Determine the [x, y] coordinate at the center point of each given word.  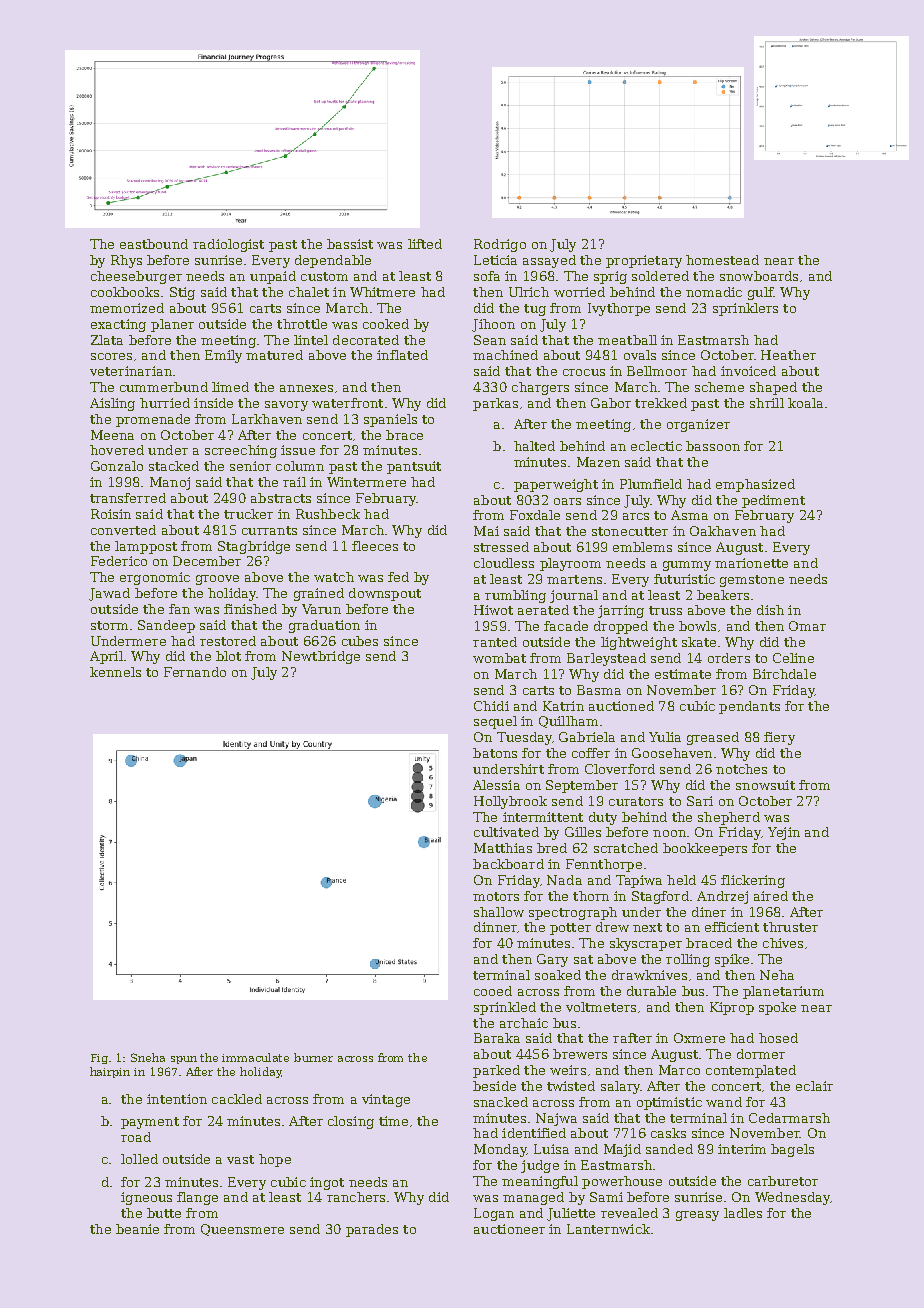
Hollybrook [510, 802]
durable [651, 991]
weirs [568, 1070]
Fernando [195, 672]
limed [230, 387]
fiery [779, 738]
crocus [584, 372]
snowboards [759, 276]
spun [184, 1060]
